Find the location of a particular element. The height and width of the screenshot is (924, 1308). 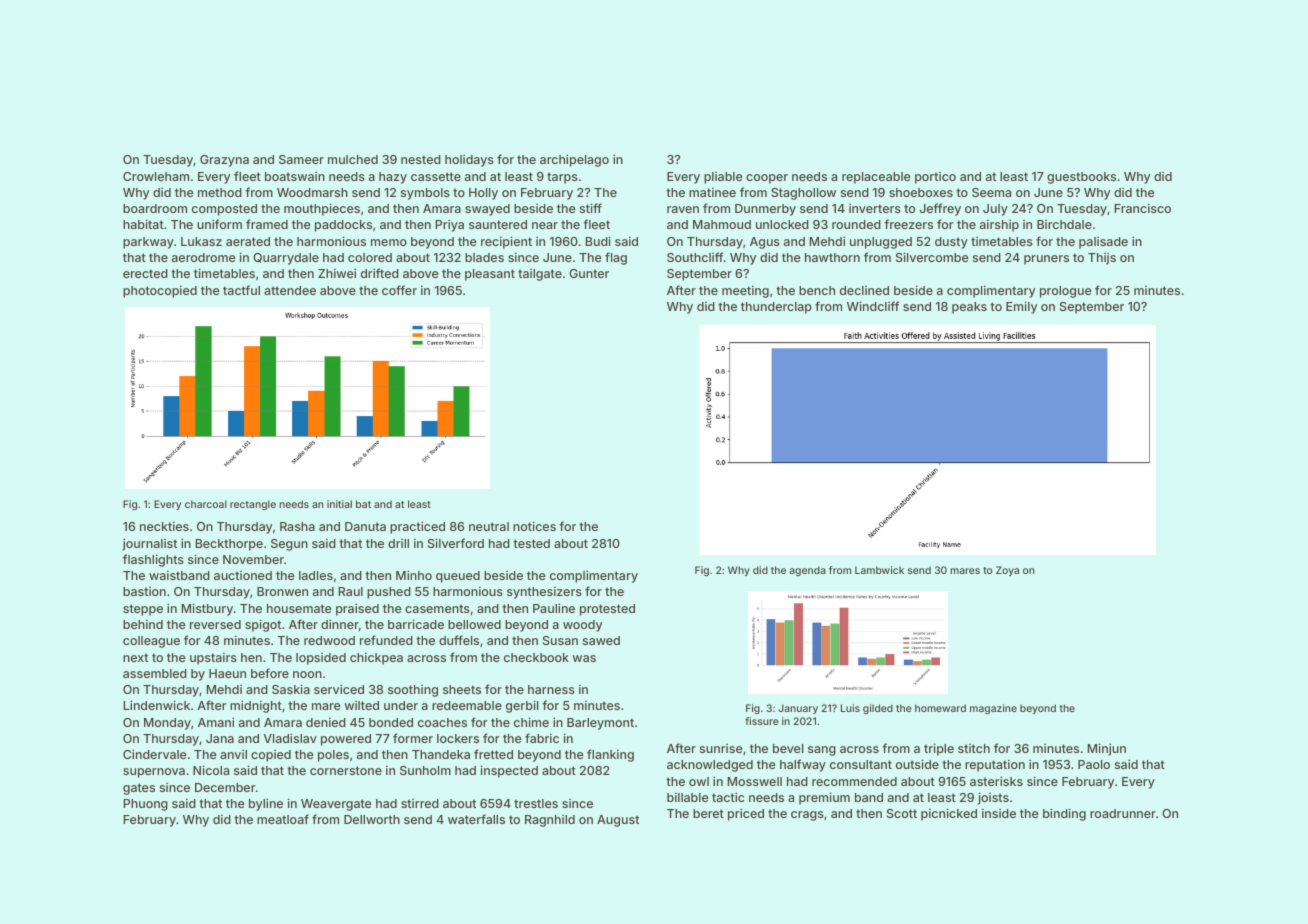

Phuong is located at coordinates (145, 805).
